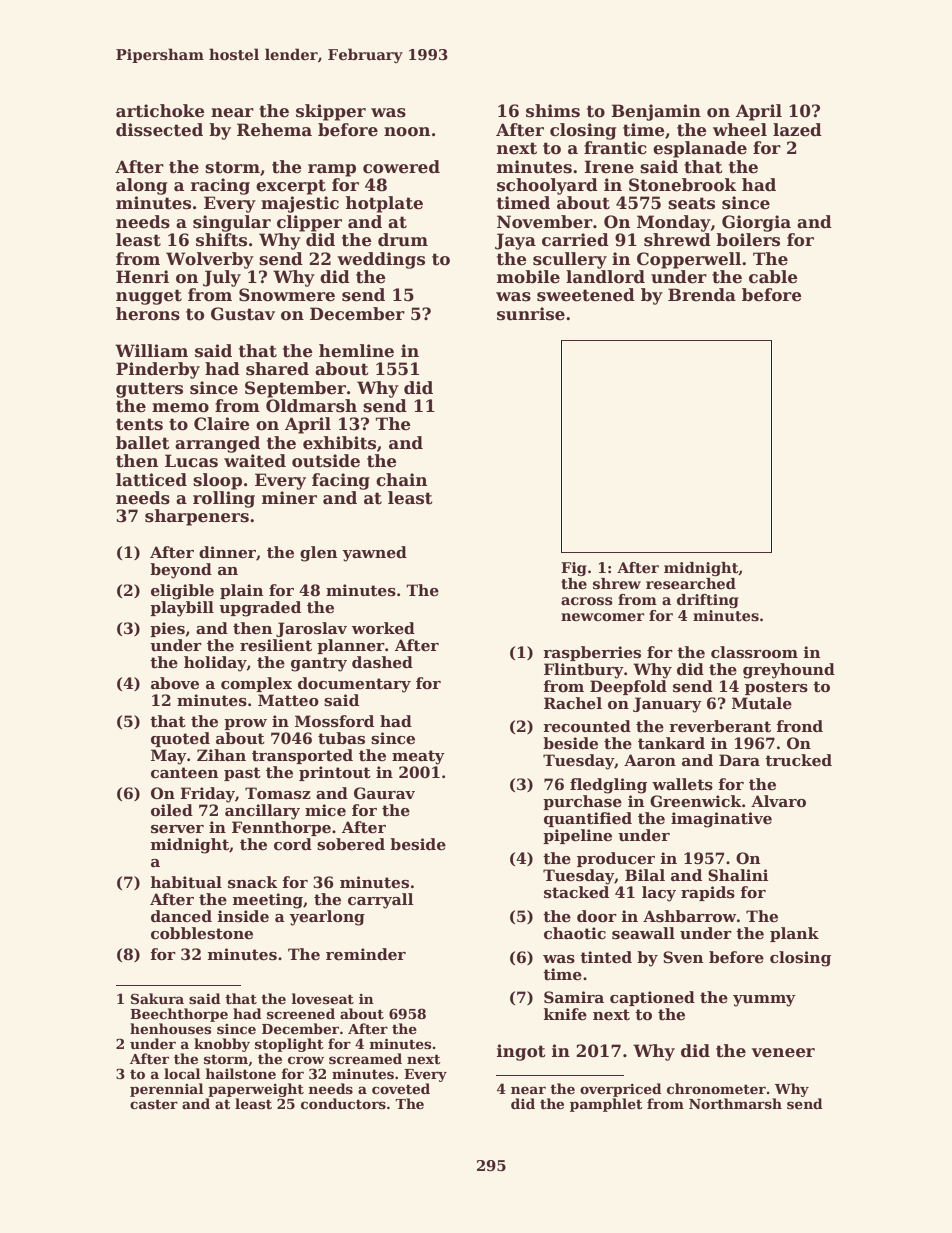  What do you see at coordinates (691, 584) in the document?
I see `researched` at bounding box center [691, 584].
